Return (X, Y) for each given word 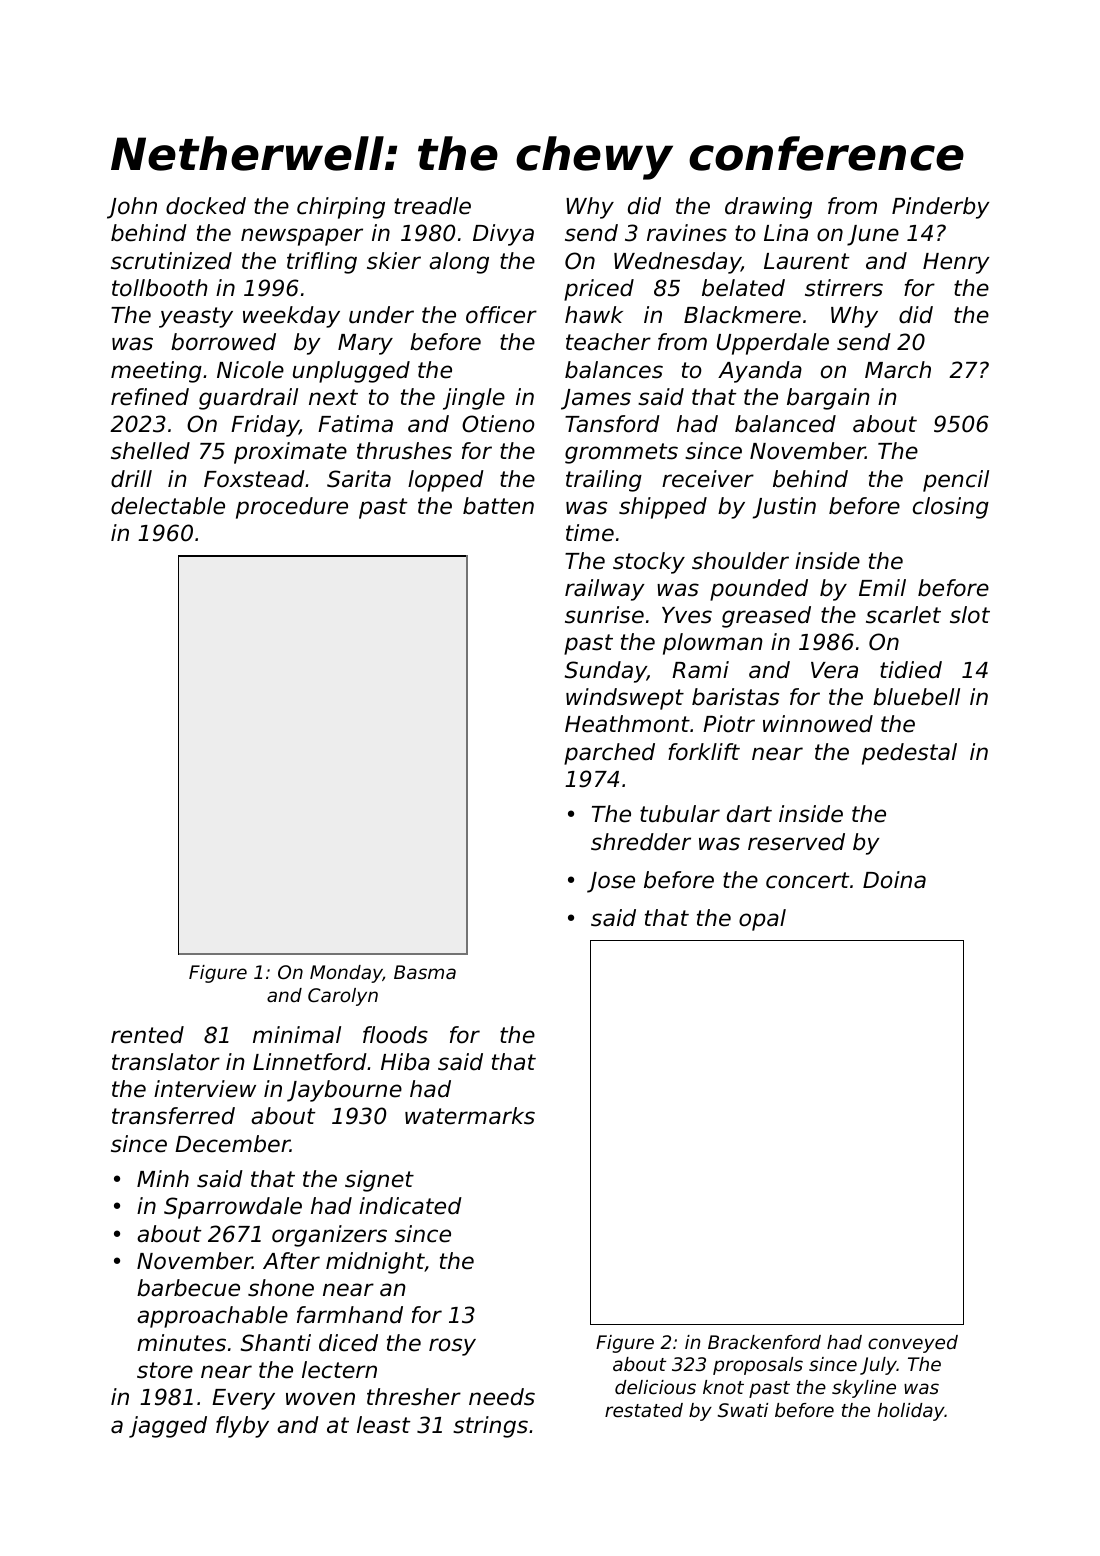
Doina (894, 880)
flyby (242, 1427)
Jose (611, 882)
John (132, 208)
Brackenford (764, 1342)
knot (723, 1387)
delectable (168, 506)
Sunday (606, 672)
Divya (503, 235)
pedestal (909, 754)
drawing (768, 208)
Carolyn (343, 997)
